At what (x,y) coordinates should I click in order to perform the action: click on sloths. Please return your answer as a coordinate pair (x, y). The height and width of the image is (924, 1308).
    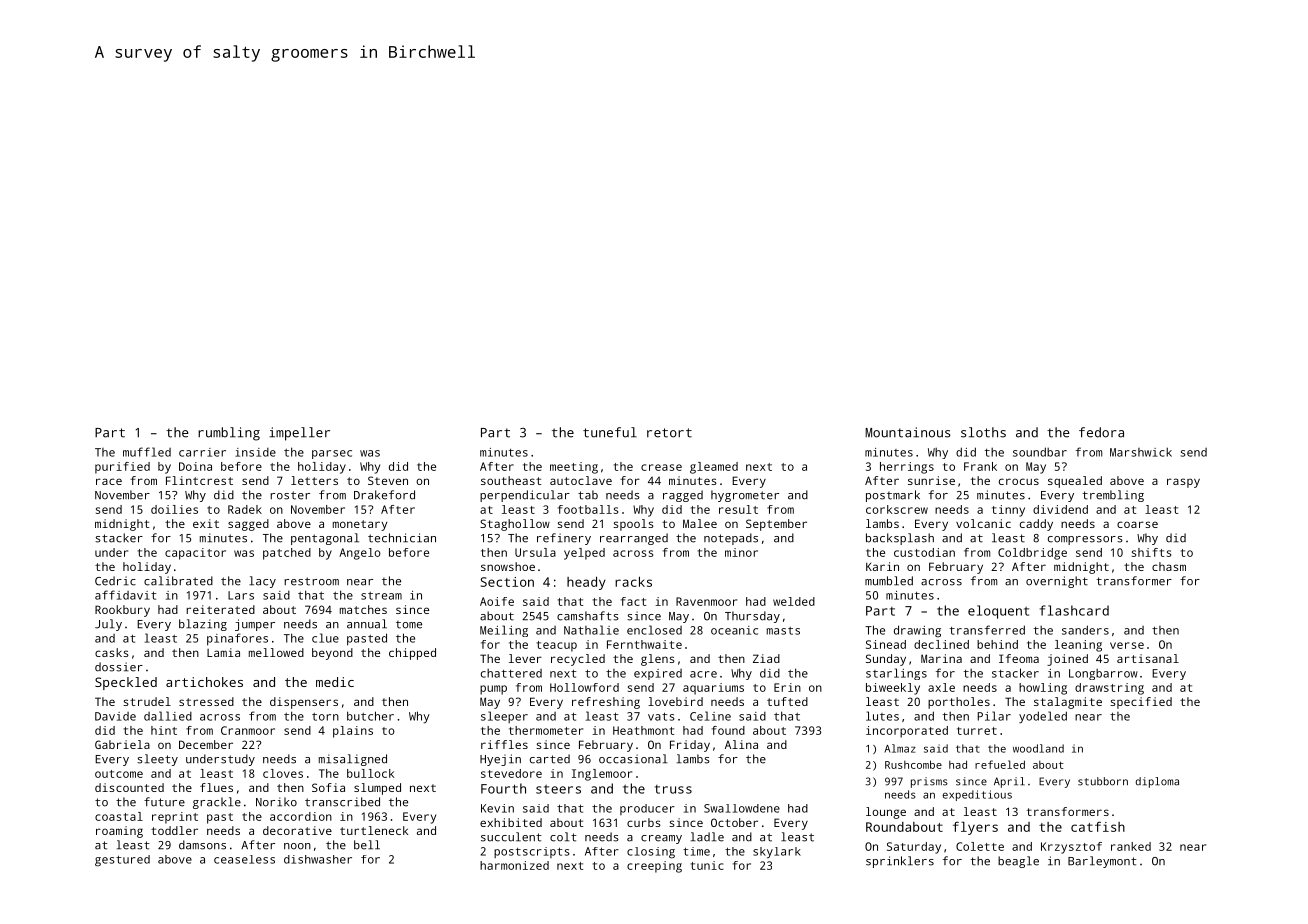
    Looking at the image, I should click on (983, 432).
